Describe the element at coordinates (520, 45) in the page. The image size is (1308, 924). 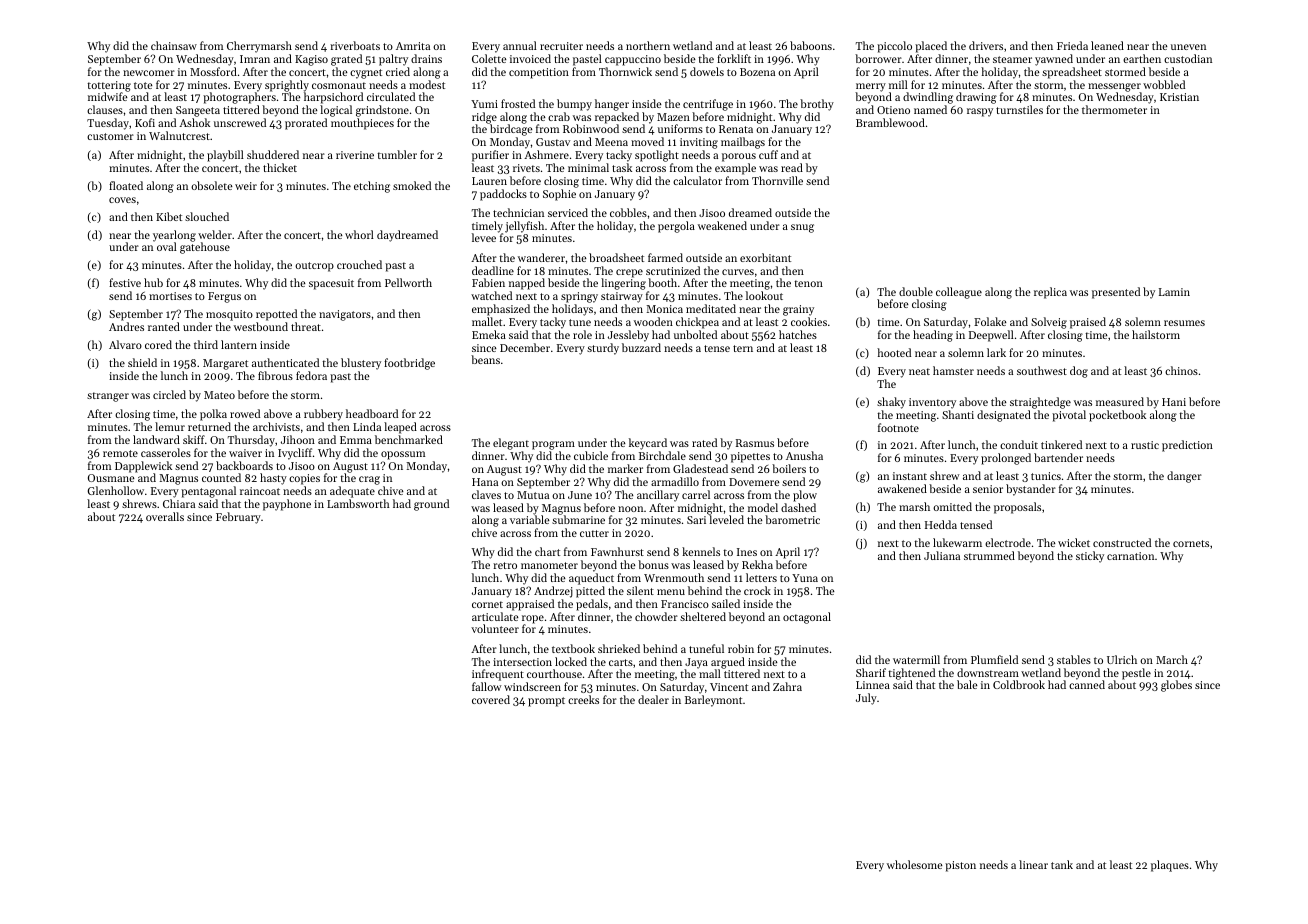
I see `annual` at that location.
